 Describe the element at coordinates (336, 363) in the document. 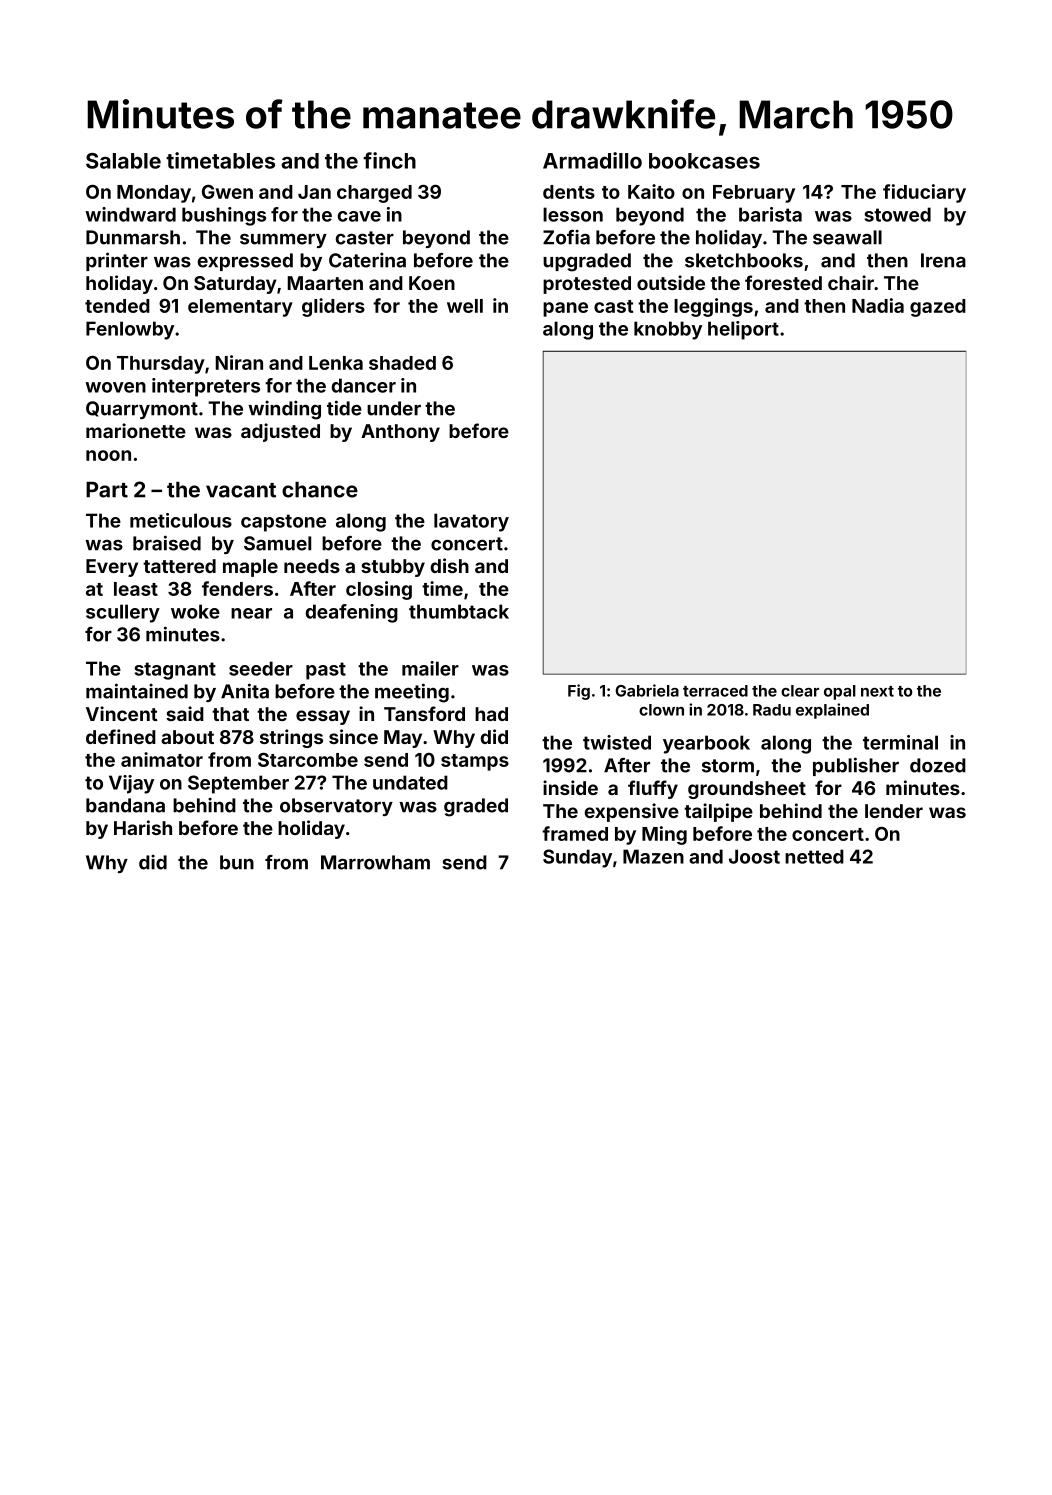

I see `Lenka` at that location.
